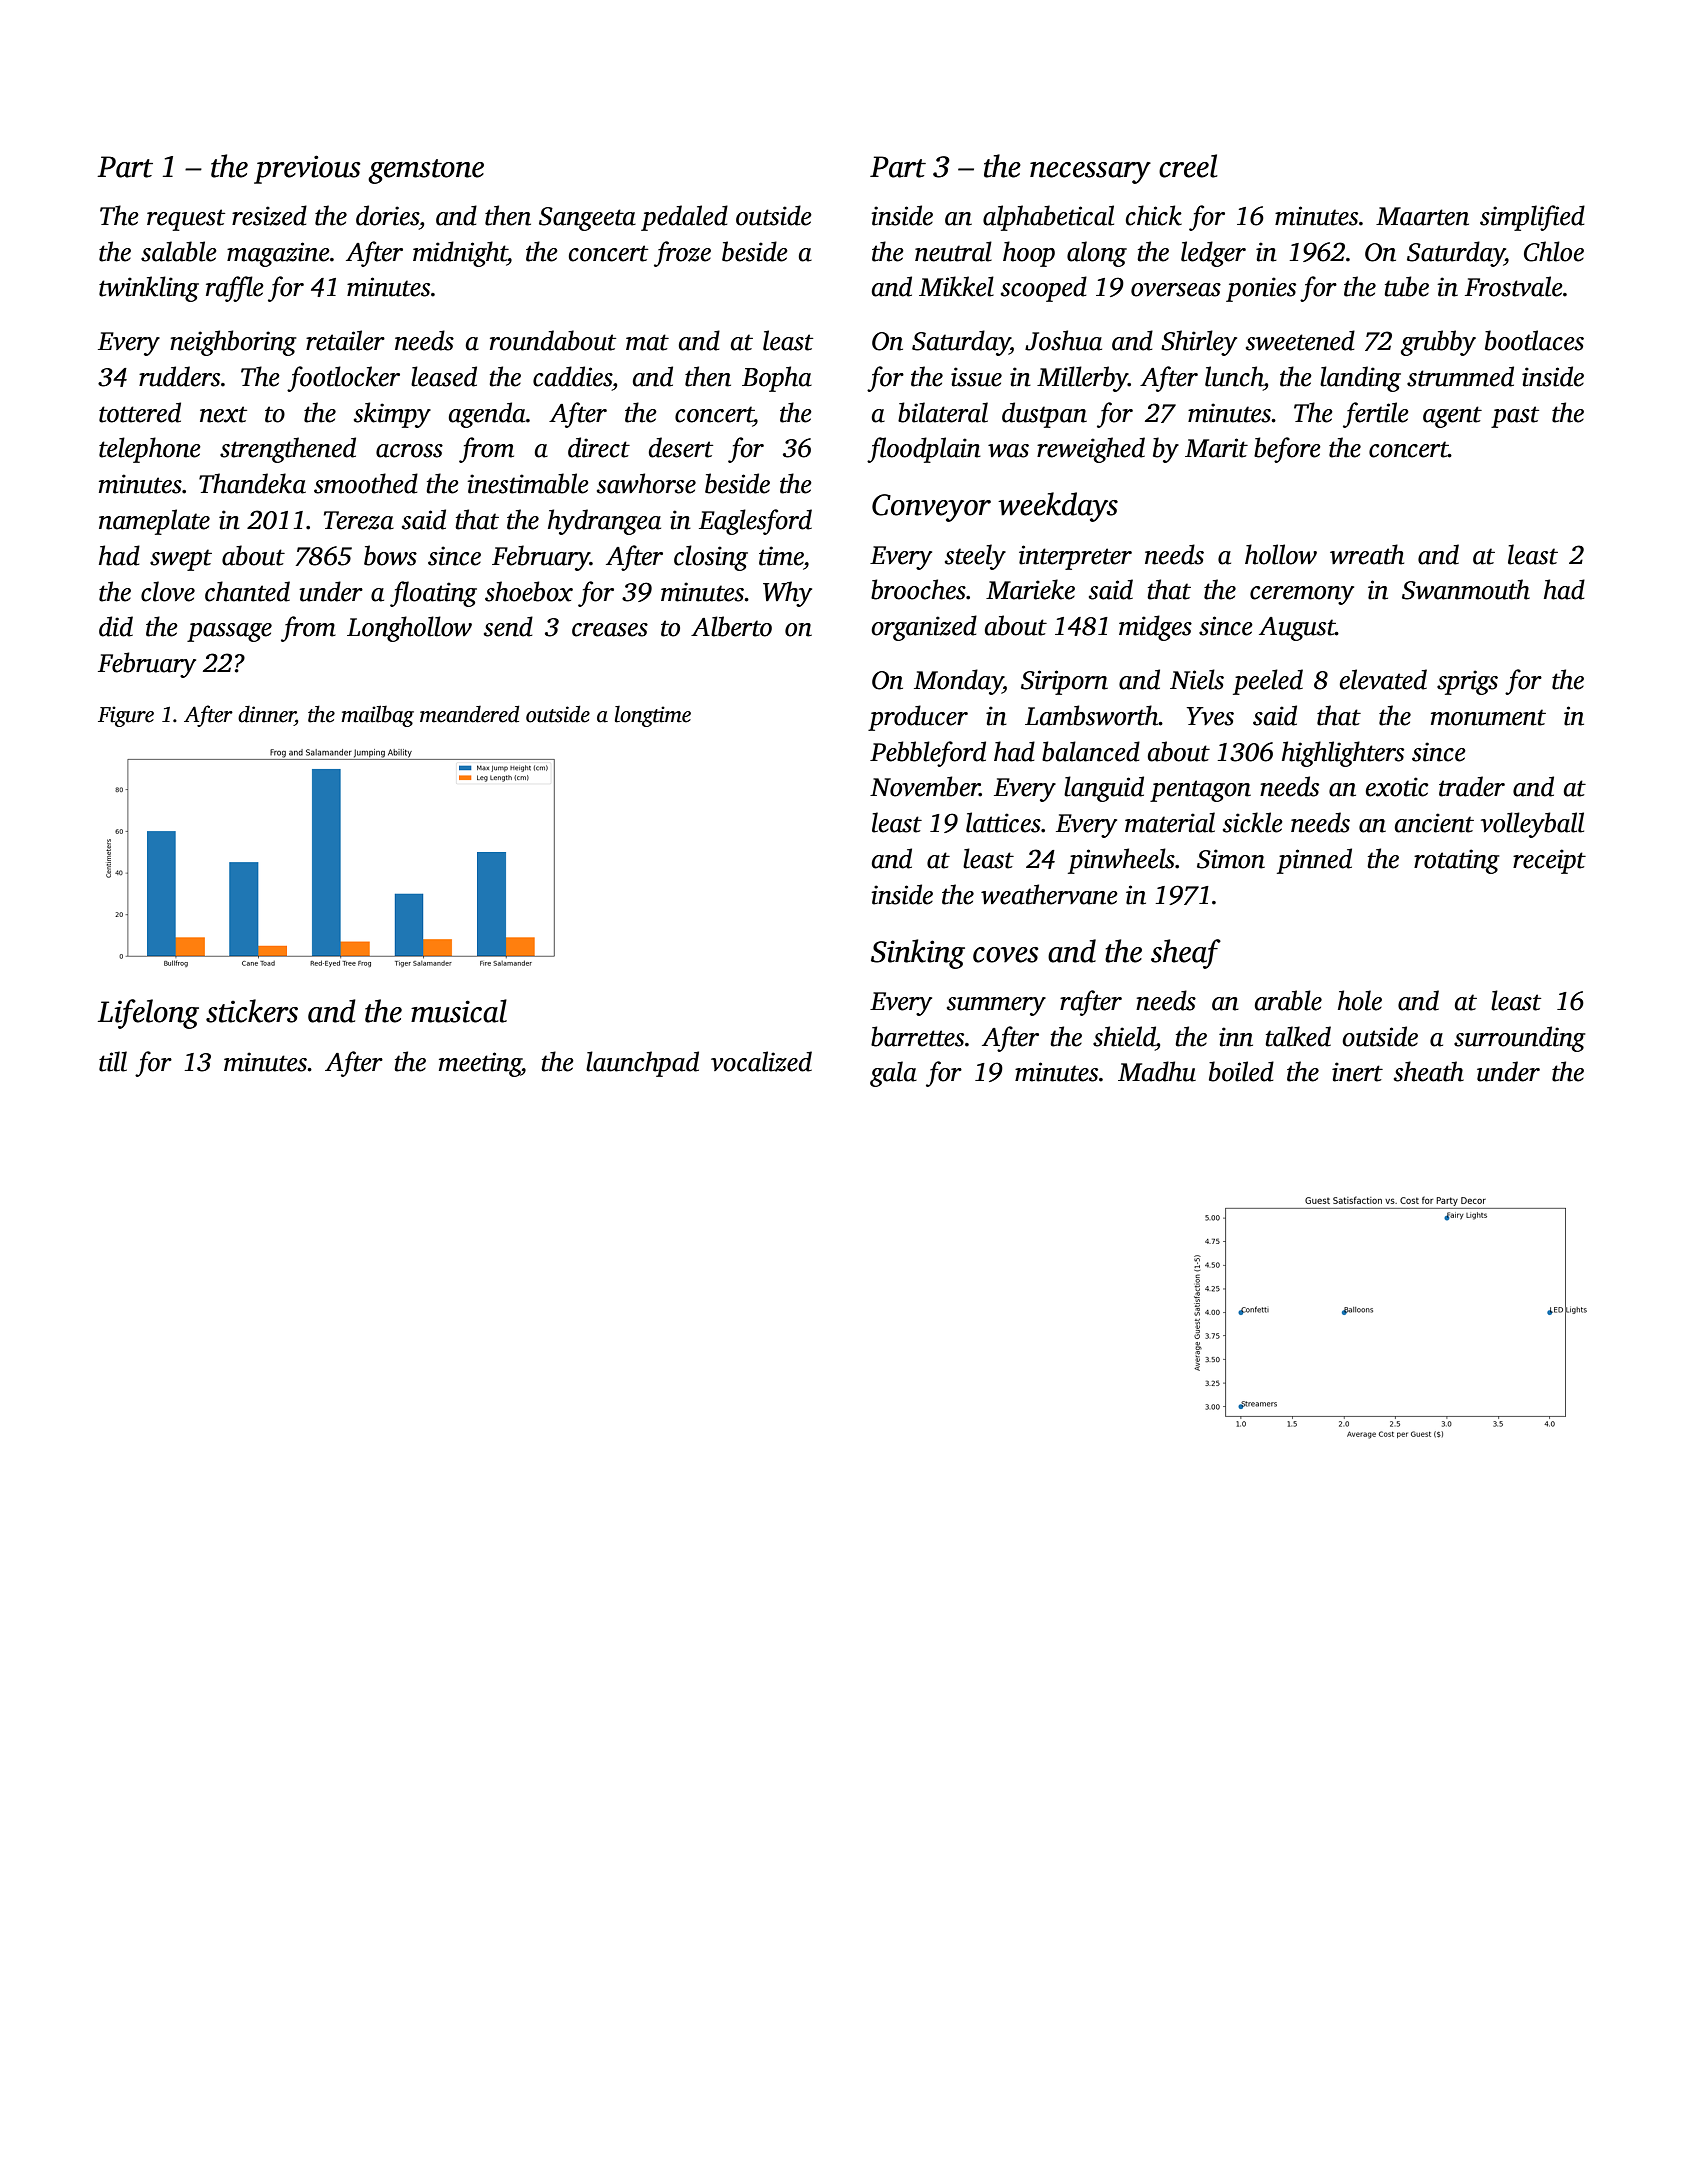  Describe the element at coordinates (1003, 822) in the page. I see `lattices` at that location.
